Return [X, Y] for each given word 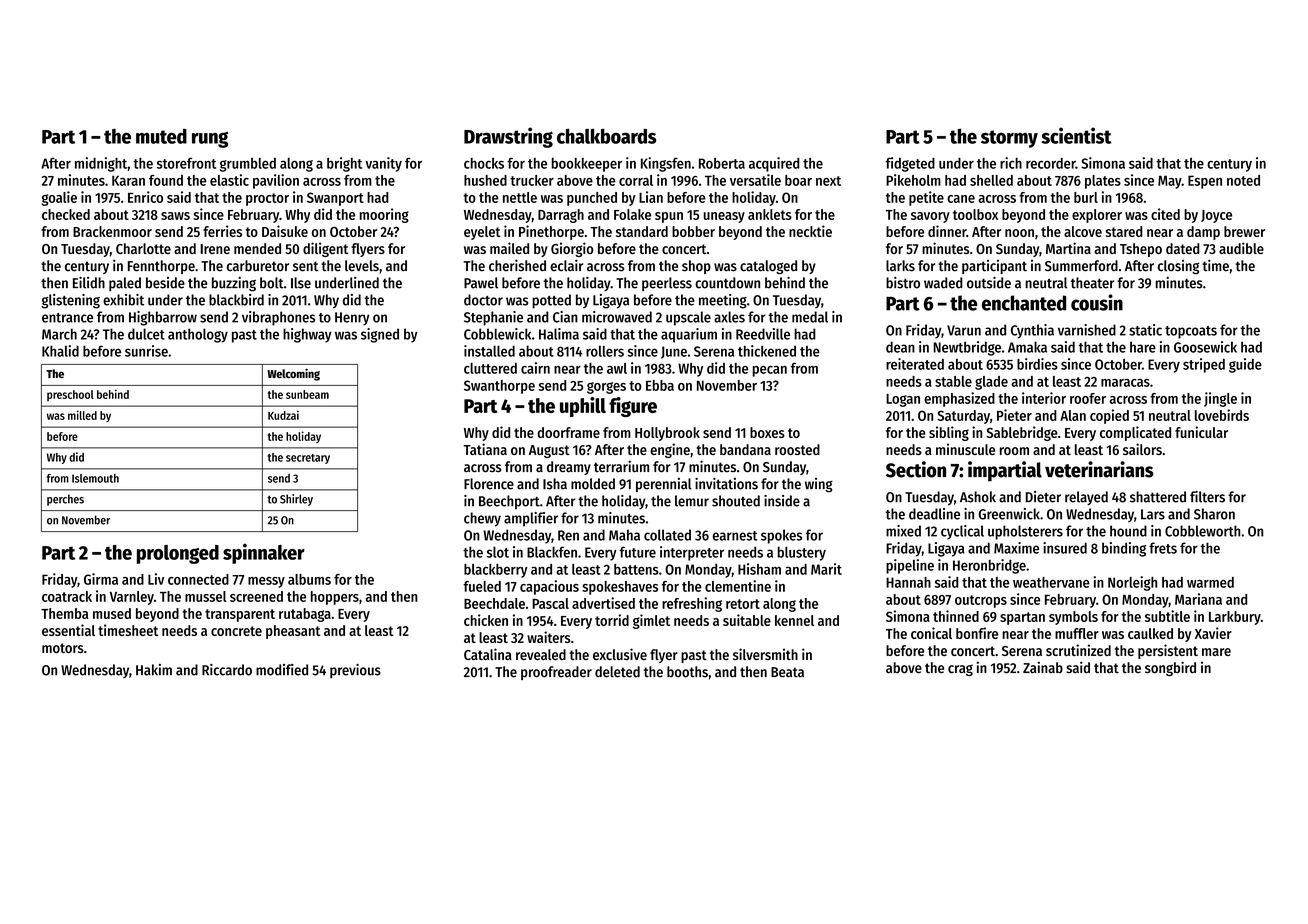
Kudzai [283, 415]
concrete [236, 631]
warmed [1210, 582]
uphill [583, 407]
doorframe [568, 432]
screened [256, 596]
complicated [1135, 433]
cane [961, 199]
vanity [384, 164]
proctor [267, 199]
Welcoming [293, 374]
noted [1243, 180]
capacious [549, 587]
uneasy [724, 217]
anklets [770, 214]
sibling [949, 433]
